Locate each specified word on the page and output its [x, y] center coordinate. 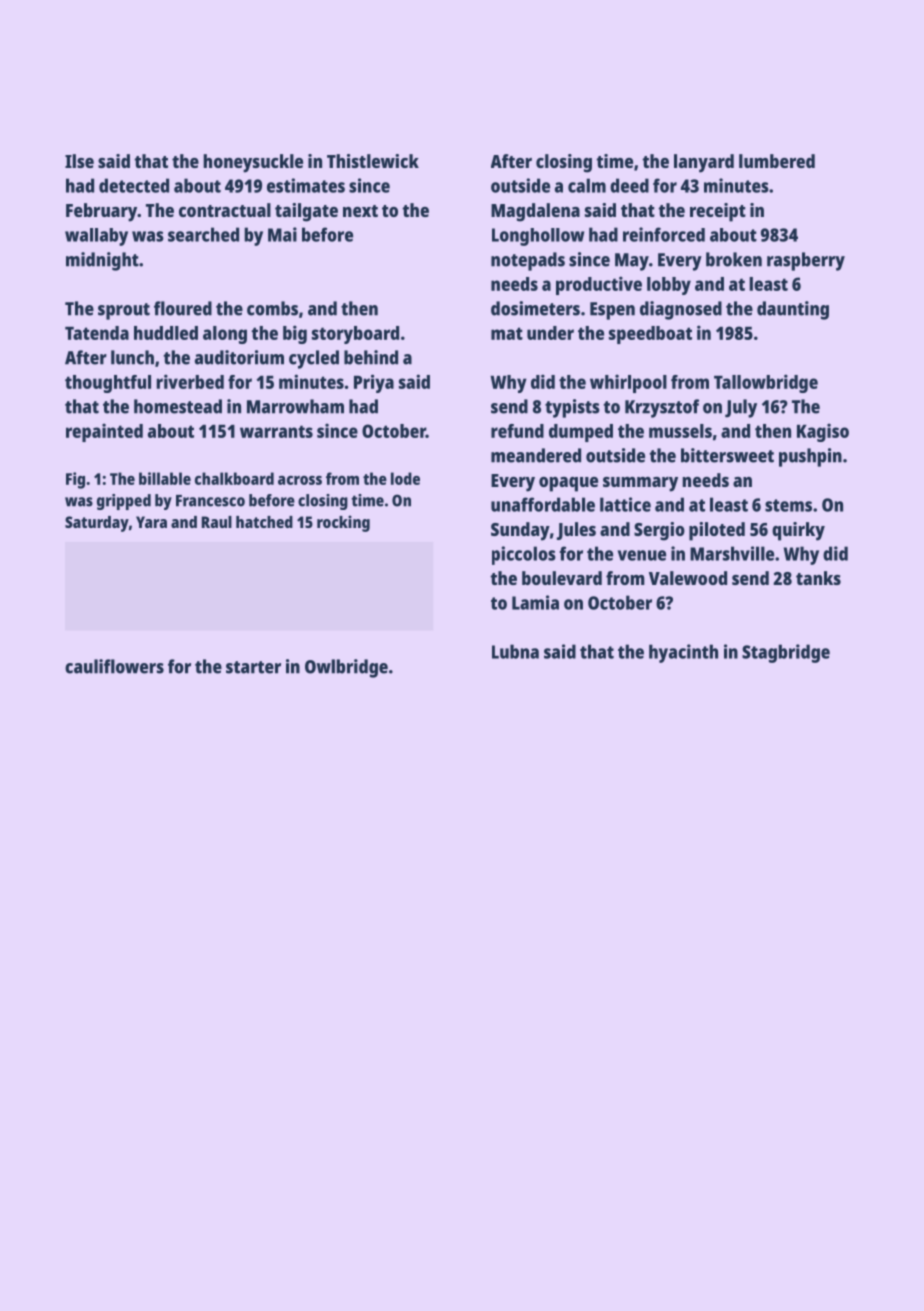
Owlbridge [346, 668]
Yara [151, 522]
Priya [374, 383]
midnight [102, 261]
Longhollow [538, 237]
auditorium [239, 357]
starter [253, 667]
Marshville [732, 553]
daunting [793, 310]
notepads [528, 261]
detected [134, 185]
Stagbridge [786, 653]
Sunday [520, 531]
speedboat [650, 335]
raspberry [806, 261]
